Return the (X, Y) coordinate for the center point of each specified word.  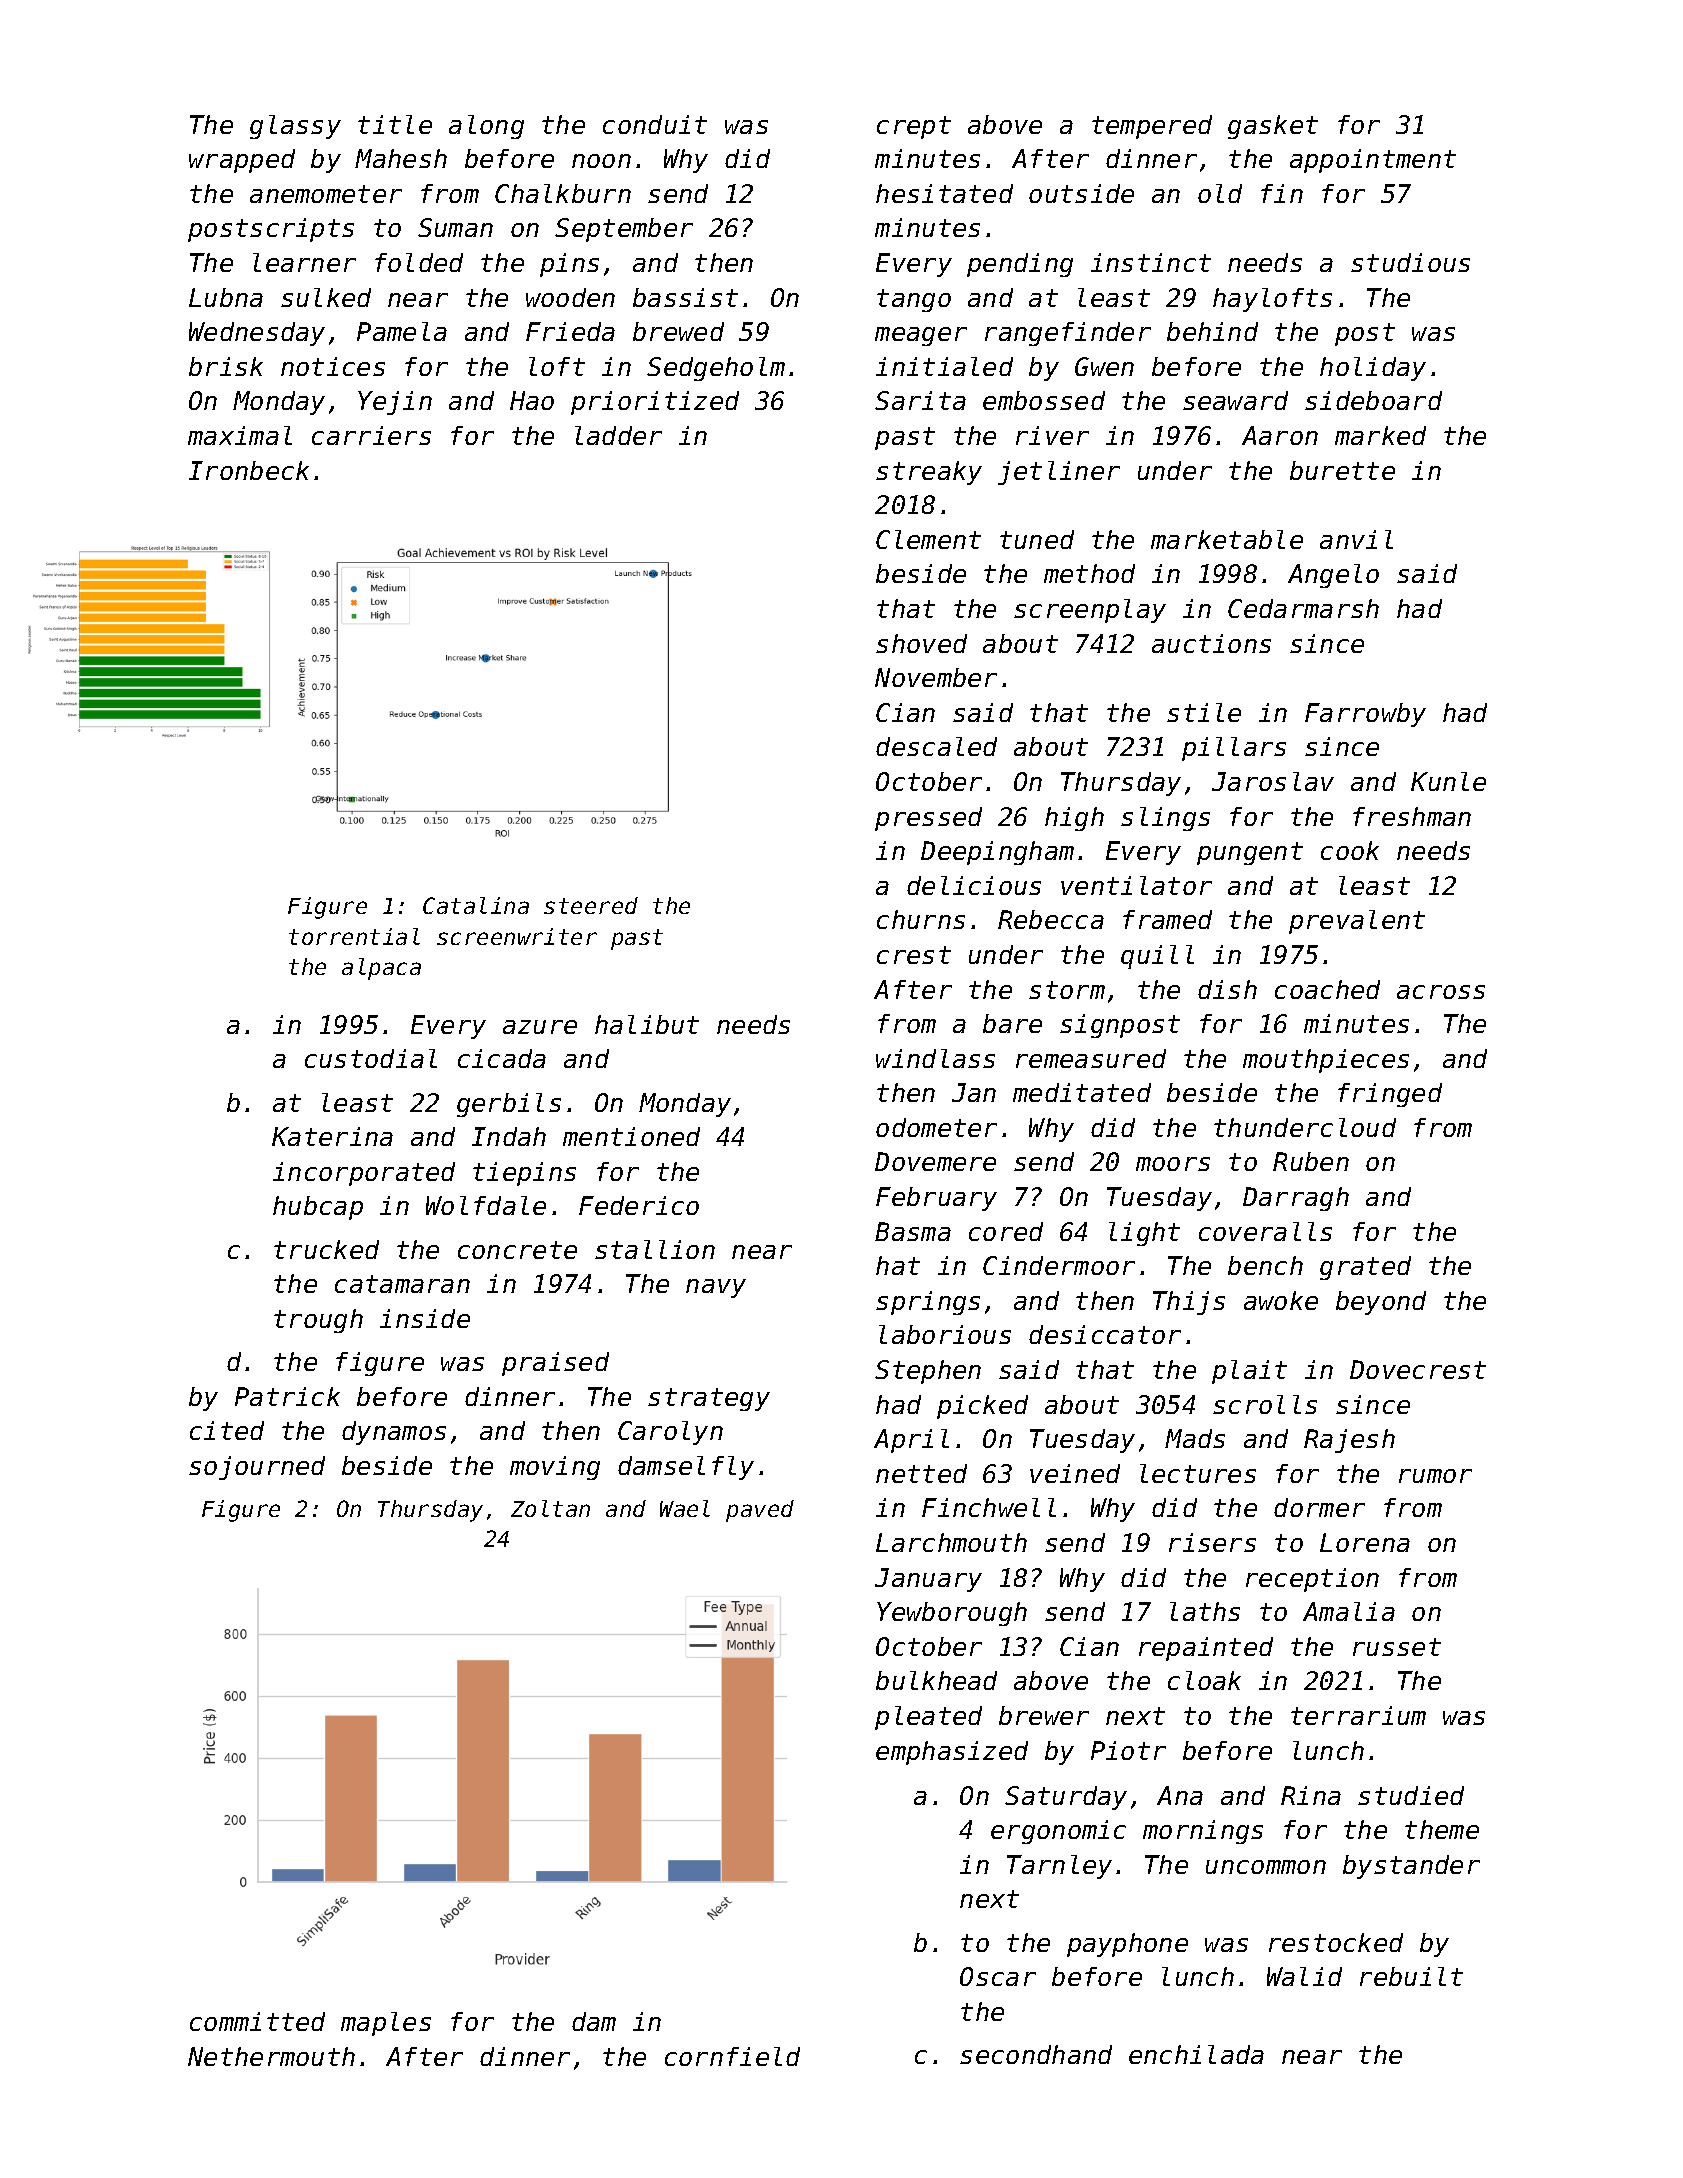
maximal (240, 435)
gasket (1273, 127)
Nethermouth (271, 2056)
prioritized (655, 403)
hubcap (318, 1208)
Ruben (1311, 1161)
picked (982, 1407)
